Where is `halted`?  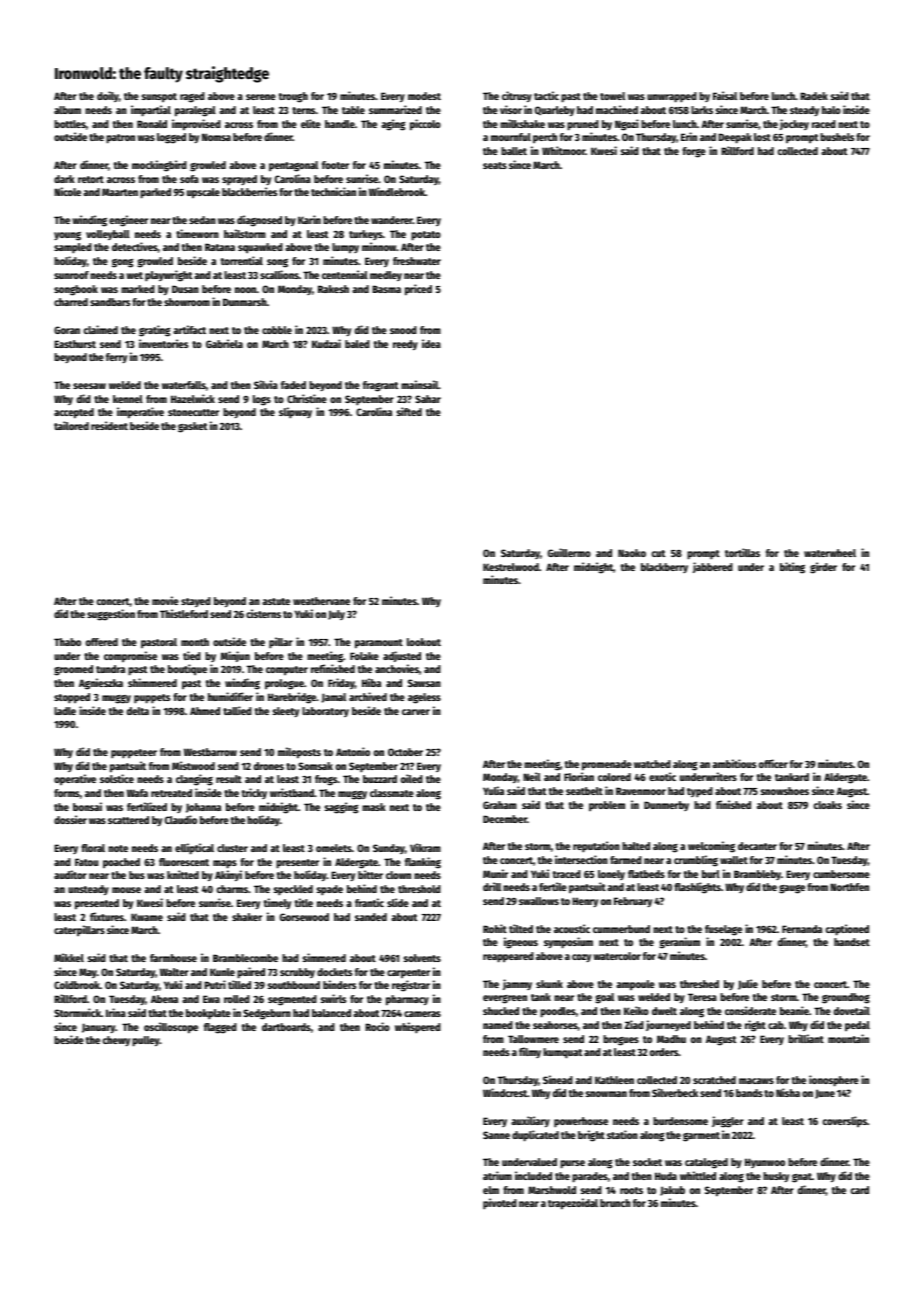
halted is located at coordinates (636, 846).
